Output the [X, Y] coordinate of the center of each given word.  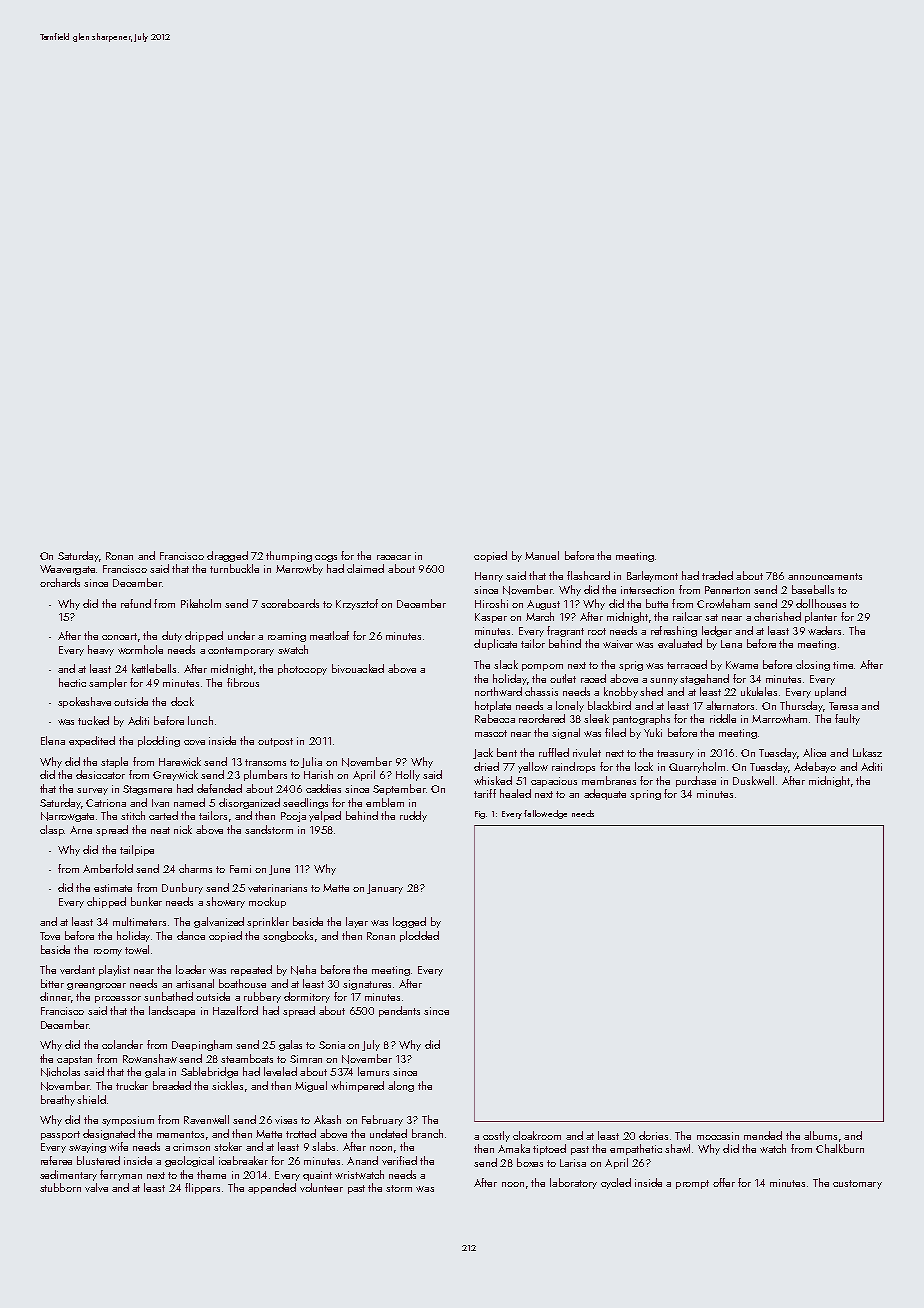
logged [409, 922]
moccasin [718, 1136]
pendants [399, 1011]
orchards [60, 582]
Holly [408, 775]
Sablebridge [209, 1072]
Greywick [175, 775]
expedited [92, 741]
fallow [535, 813]
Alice [814, 752]
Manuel [542, 555]
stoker [228, 1146]
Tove [50, 936]
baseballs [813, 589]
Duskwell [753, 780]
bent [507, 752]
